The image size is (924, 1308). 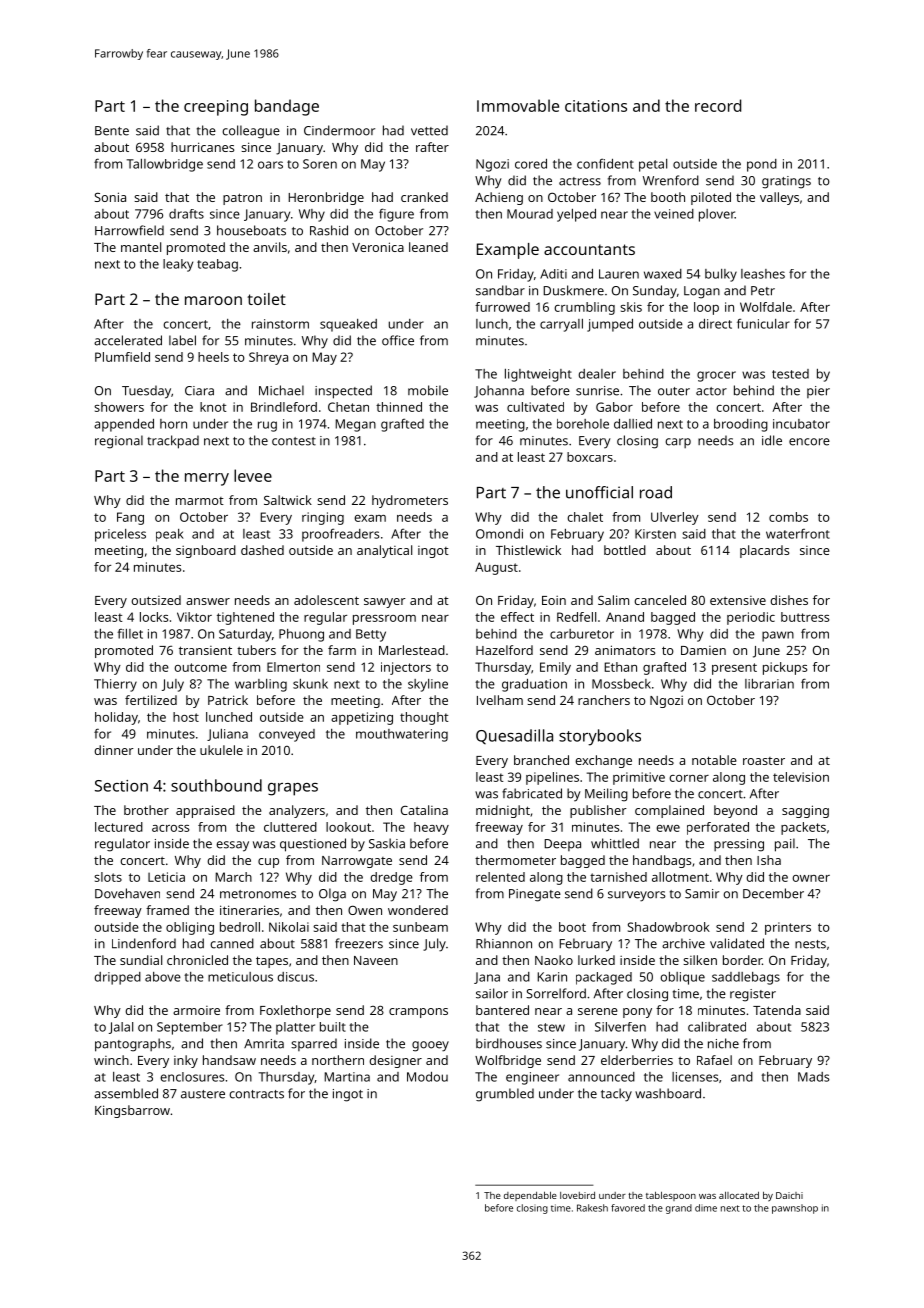 I want to click on Olga, so click(x=332, y=895).
